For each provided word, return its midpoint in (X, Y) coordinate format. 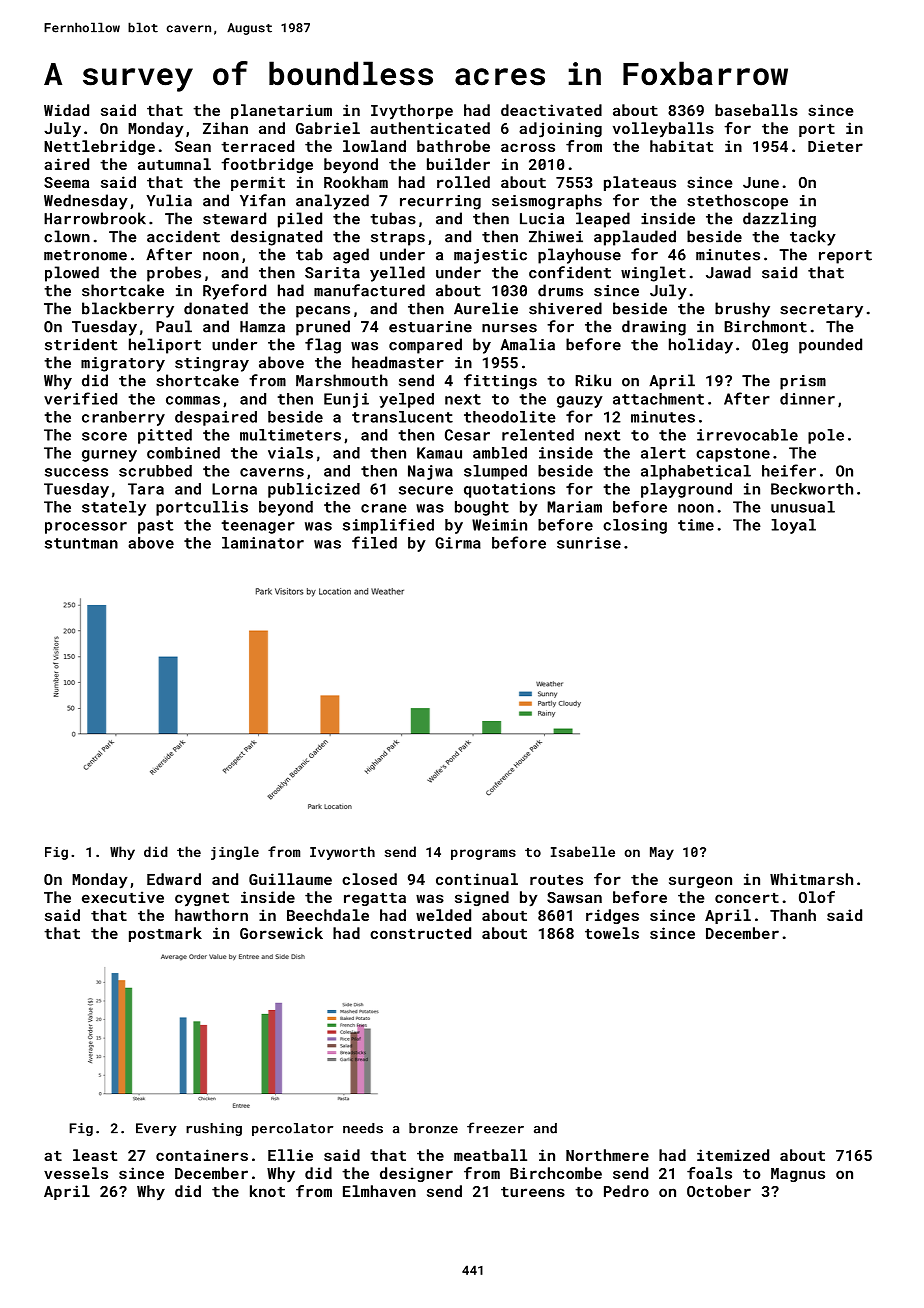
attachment (658, 399)
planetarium (281, 111)
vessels (76, 1173)
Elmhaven (379, 1191)
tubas (393, 218)
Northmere (607, 1155)
